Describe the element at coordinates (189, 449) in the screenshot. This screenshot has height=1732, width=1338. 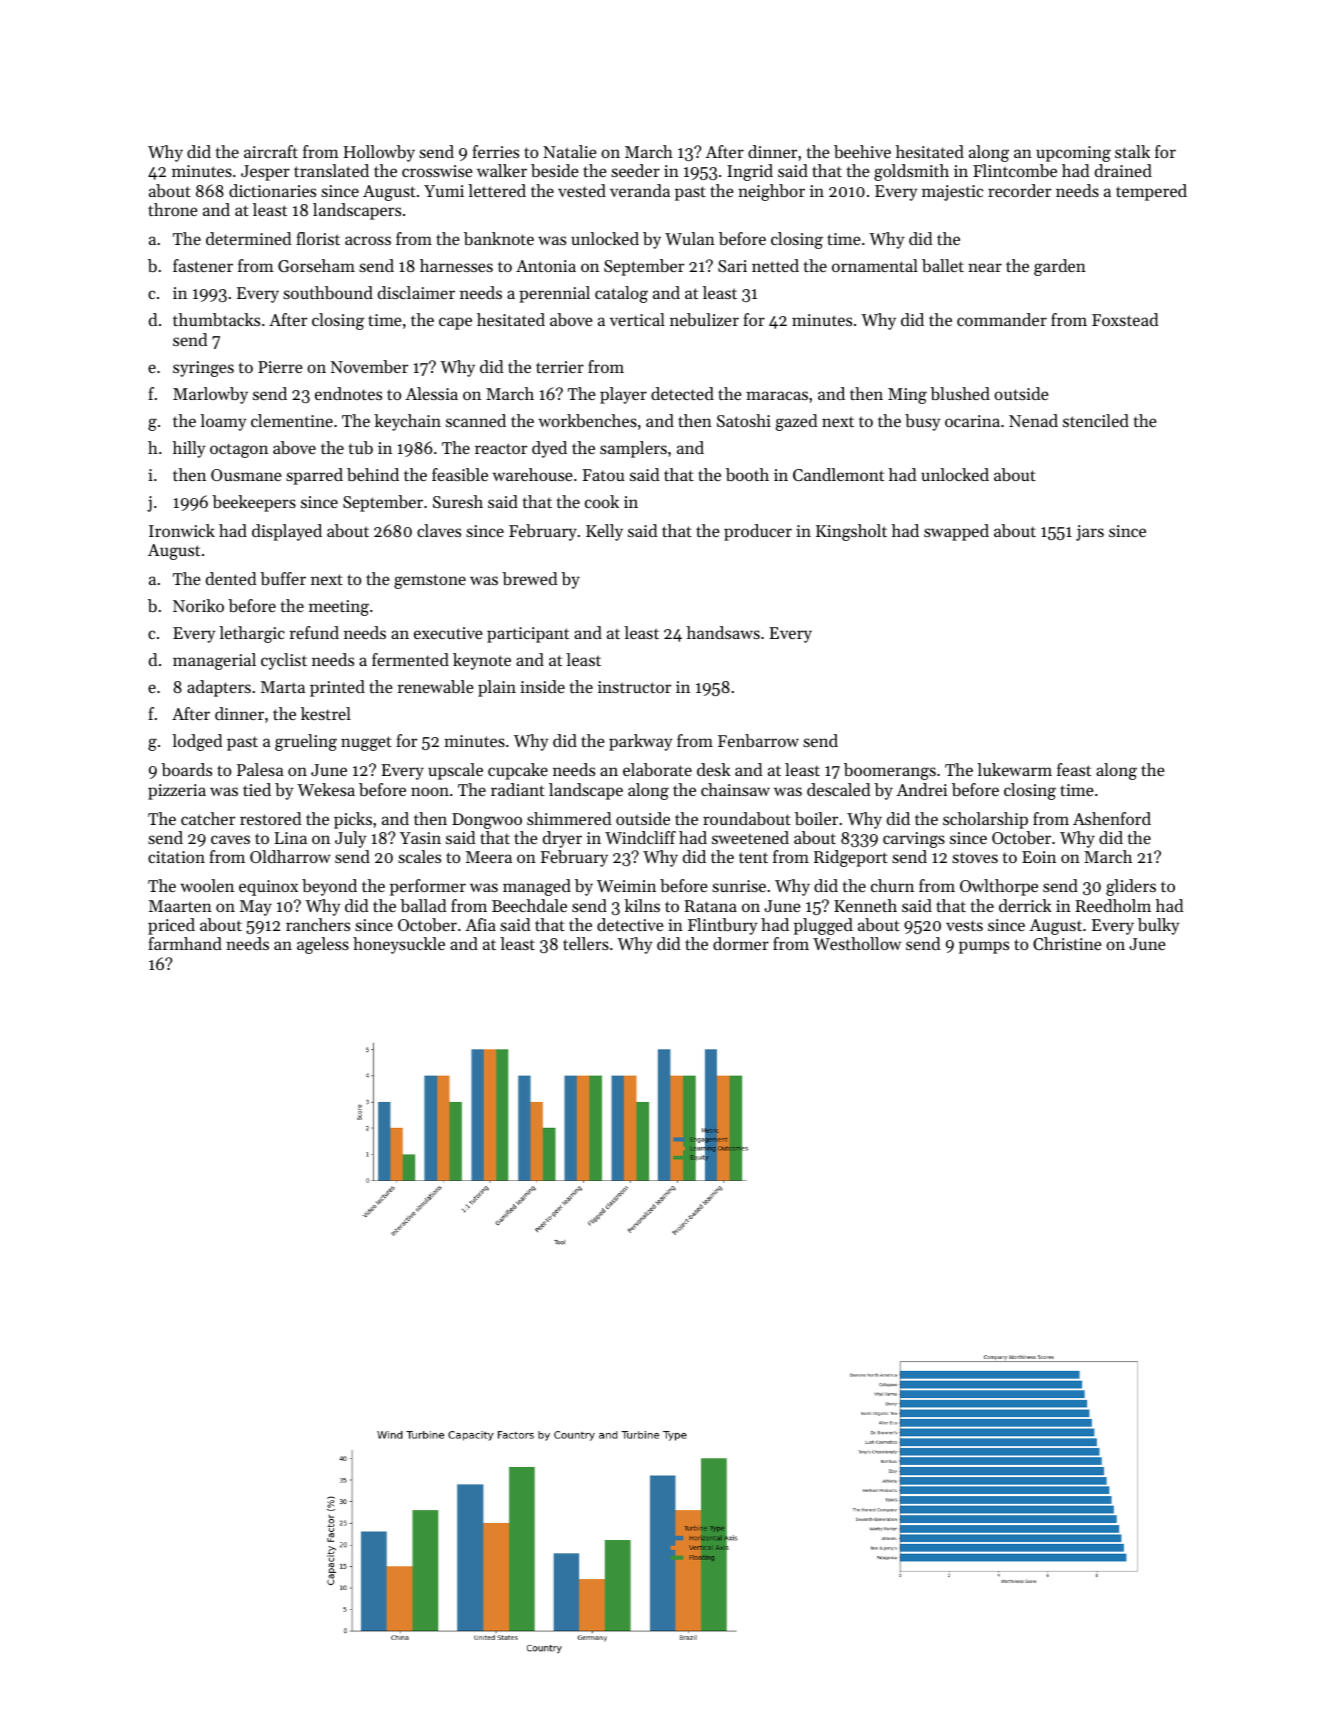
I see `hilly` at that location.
